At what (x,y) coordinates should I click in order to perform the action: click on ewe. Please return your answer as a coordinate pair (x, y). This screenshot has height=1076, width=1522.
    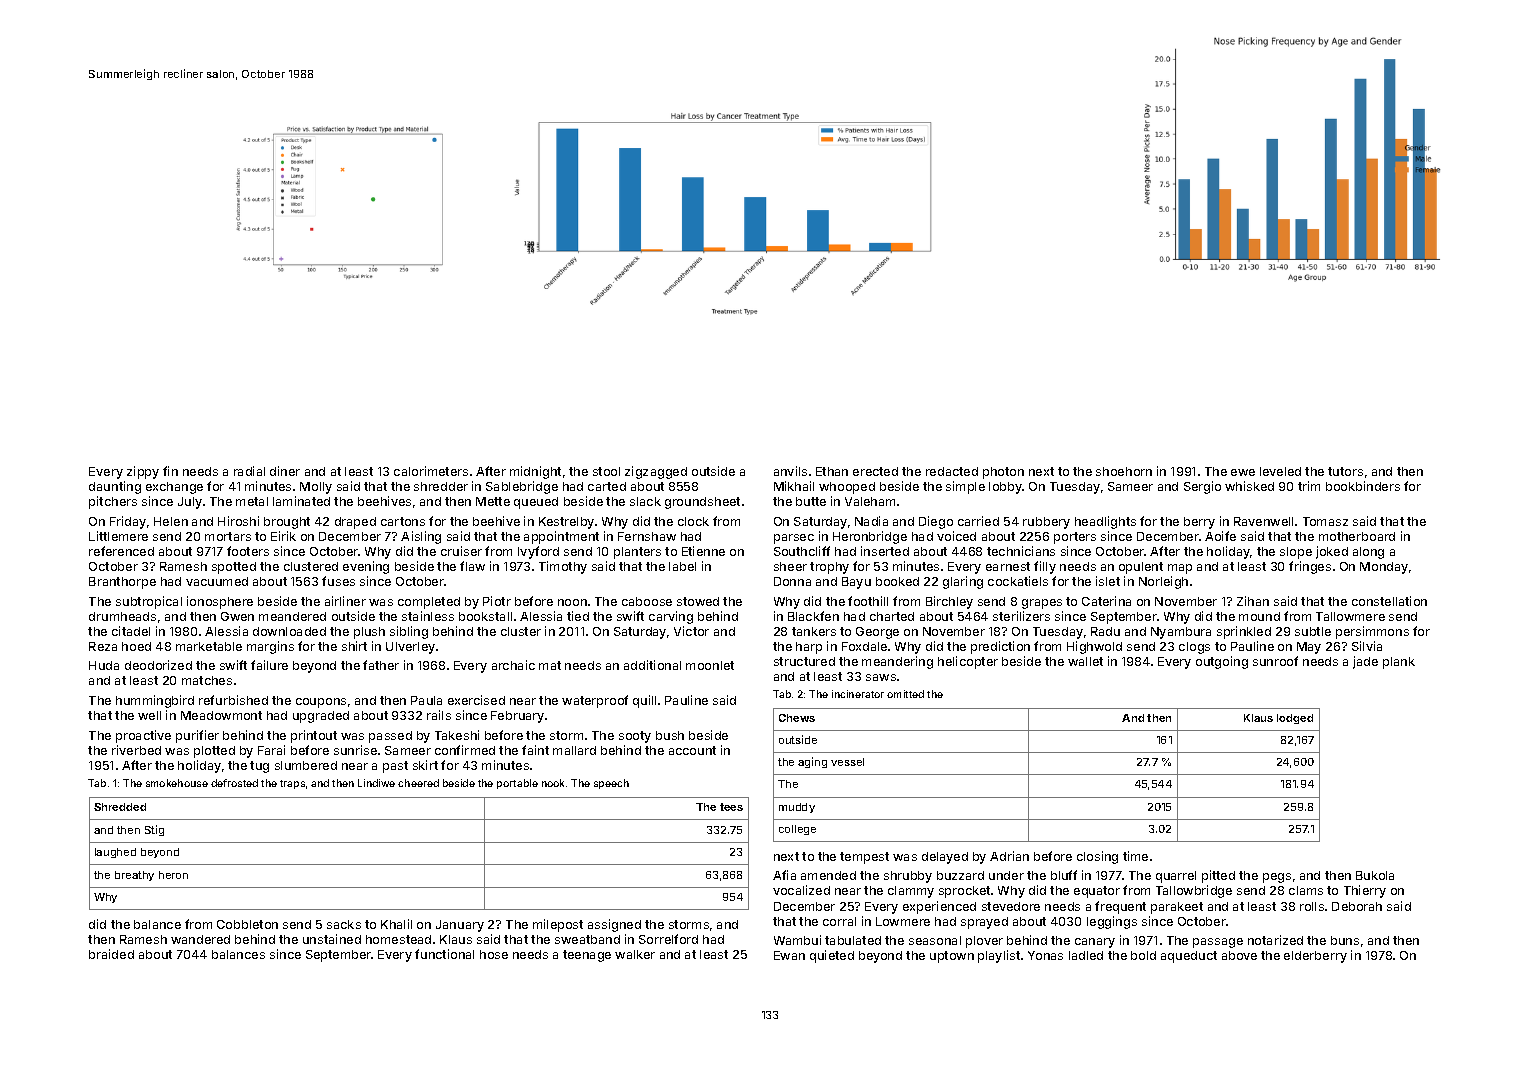
    Looking at the image, I should click on (1243, 472).
